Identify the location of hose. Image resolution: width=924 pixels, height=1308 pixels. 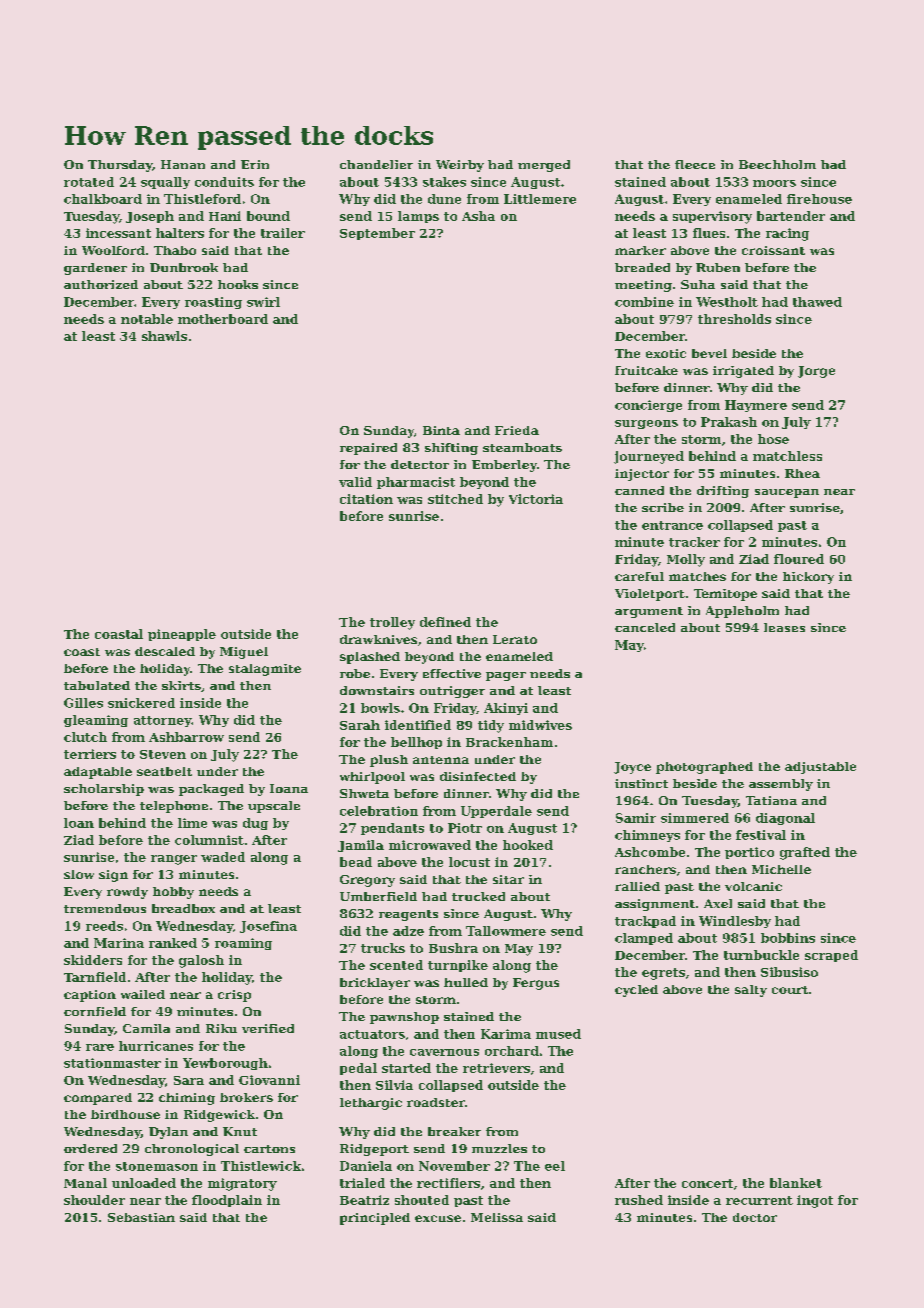
(773, 439).
